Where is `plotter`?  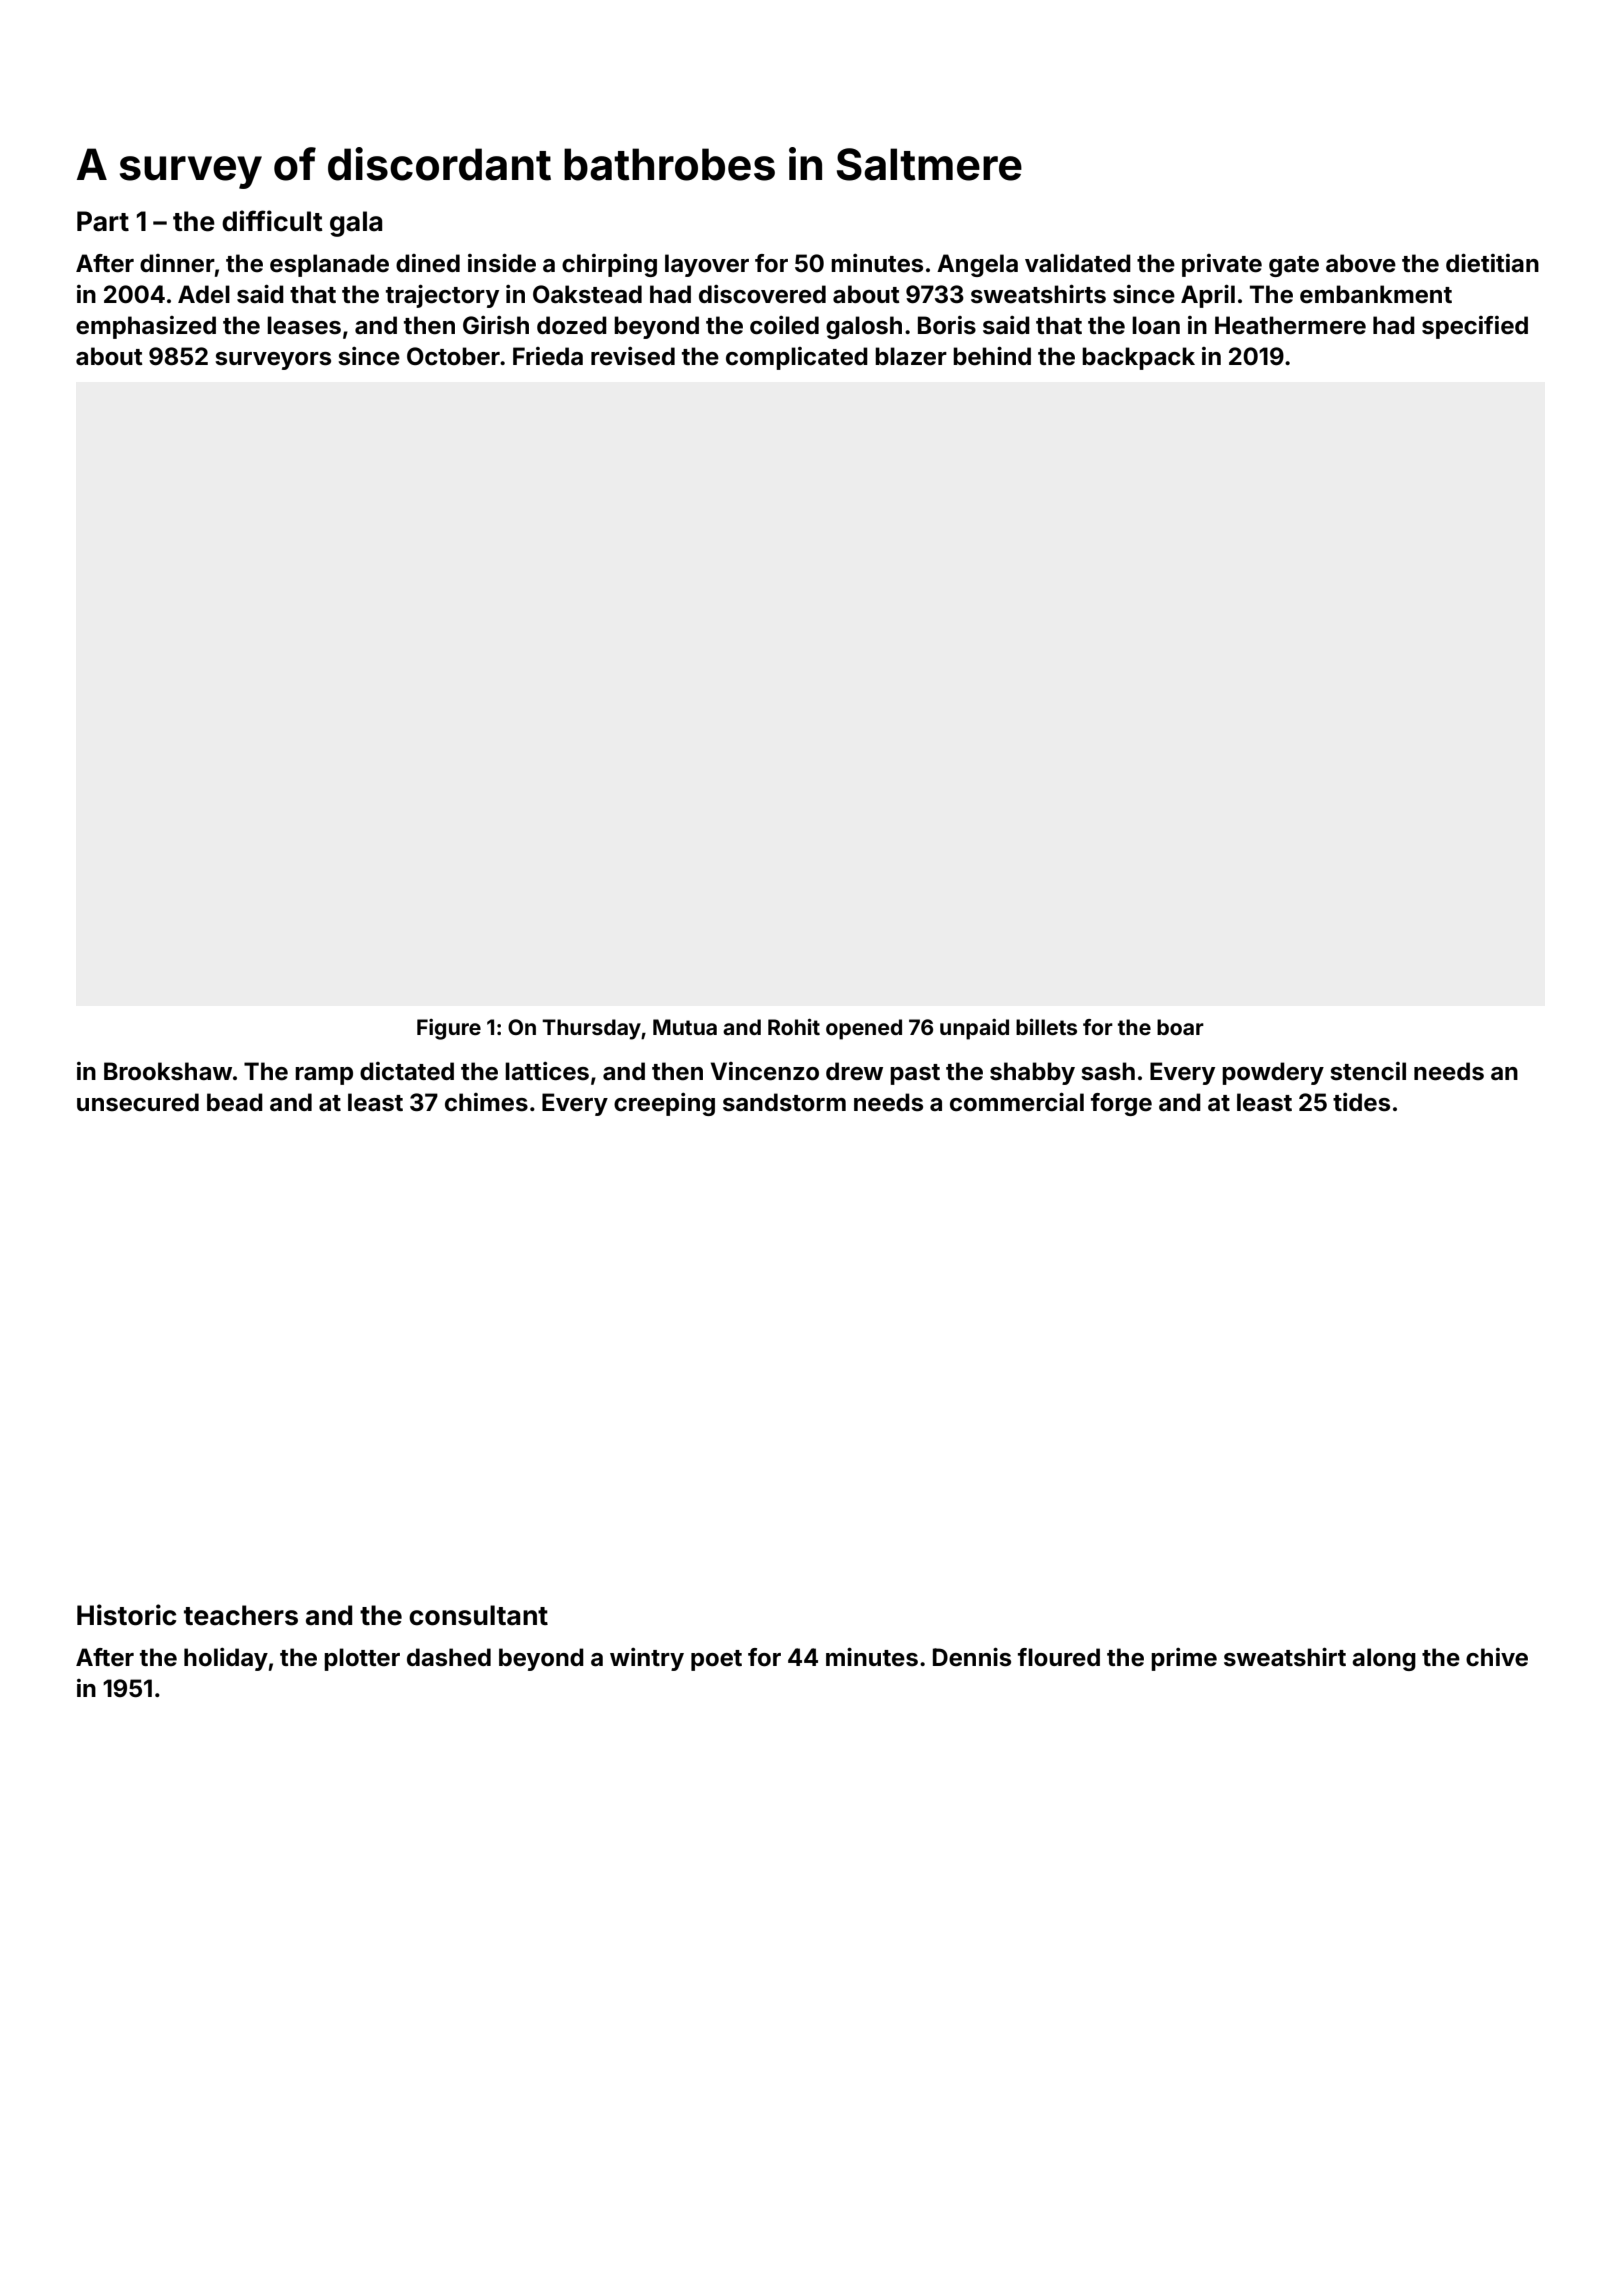
plotter is located at coordinates (362, 1659).
